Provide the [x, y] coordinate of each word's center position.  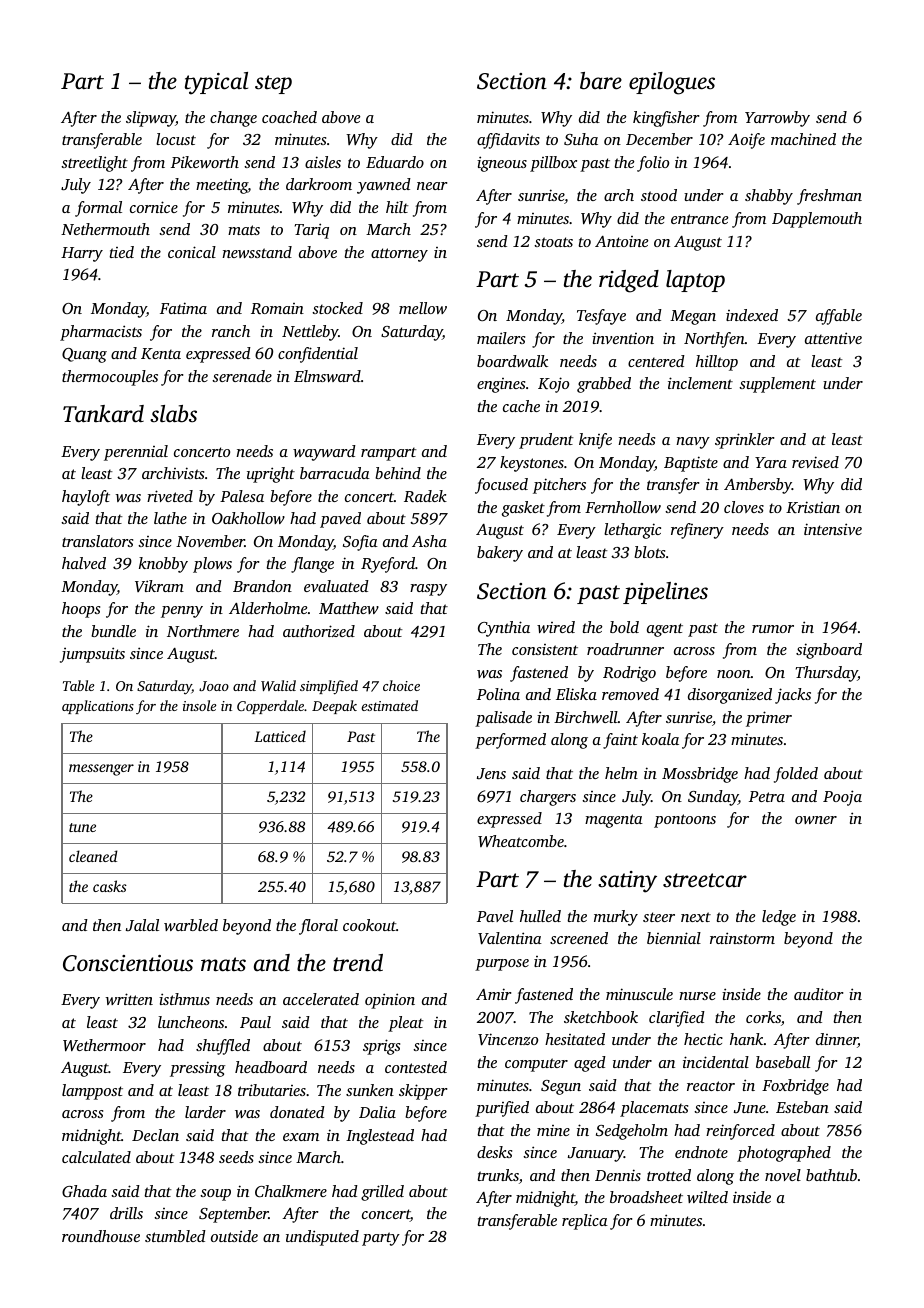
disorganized [730, 696]
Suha [581, 139]
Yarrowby [777, 119]
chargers [548, 798]
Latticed [280, 736]
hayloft [86, 498]
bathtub [831, 1175]
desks [494, 1152]
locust [176, 139]
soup [215, 1195]
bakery [500, 554]
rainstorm [742, 938]
